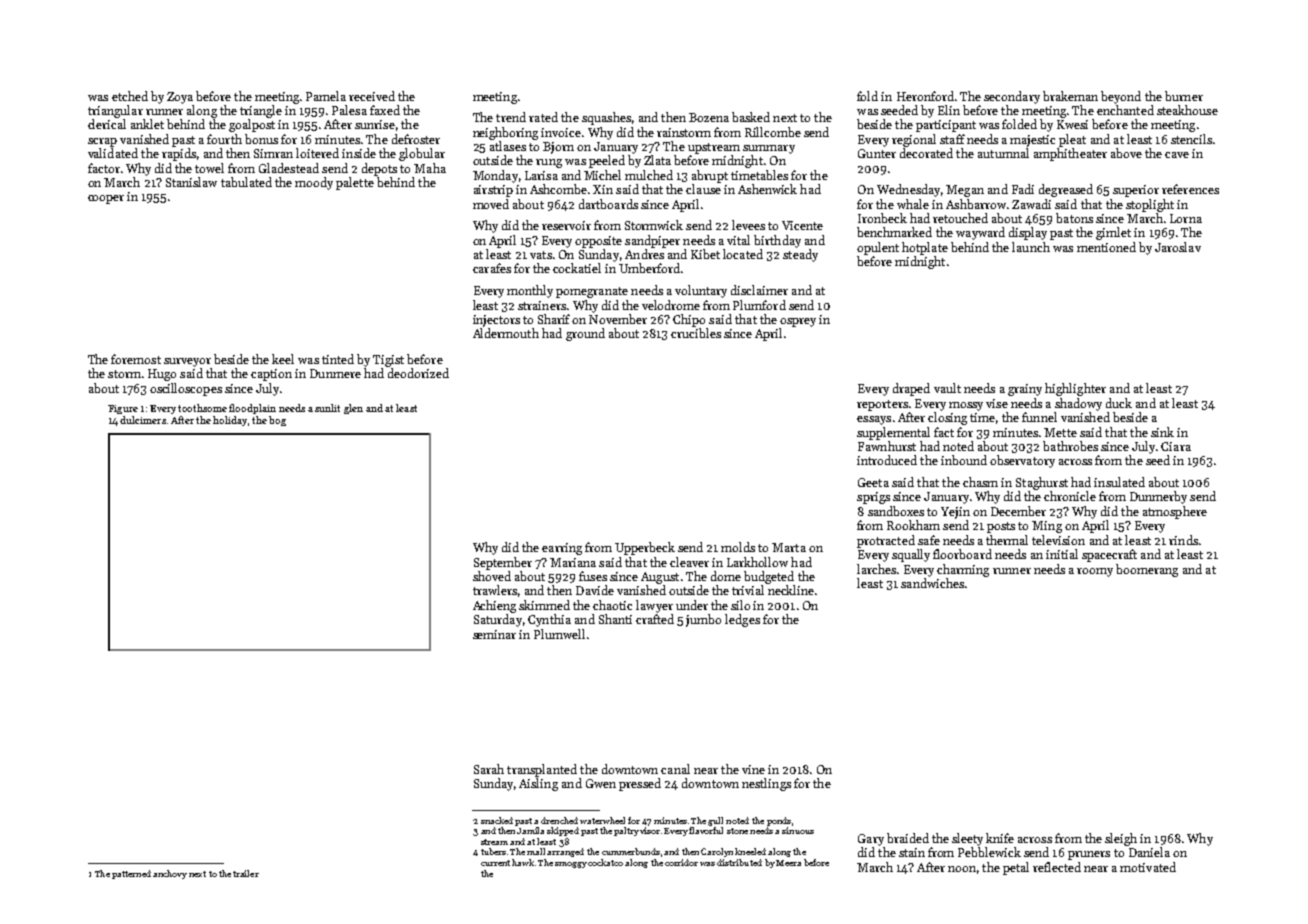  Describe the element at coordinates (947, 388) in the image. I see `vault` at that location.
